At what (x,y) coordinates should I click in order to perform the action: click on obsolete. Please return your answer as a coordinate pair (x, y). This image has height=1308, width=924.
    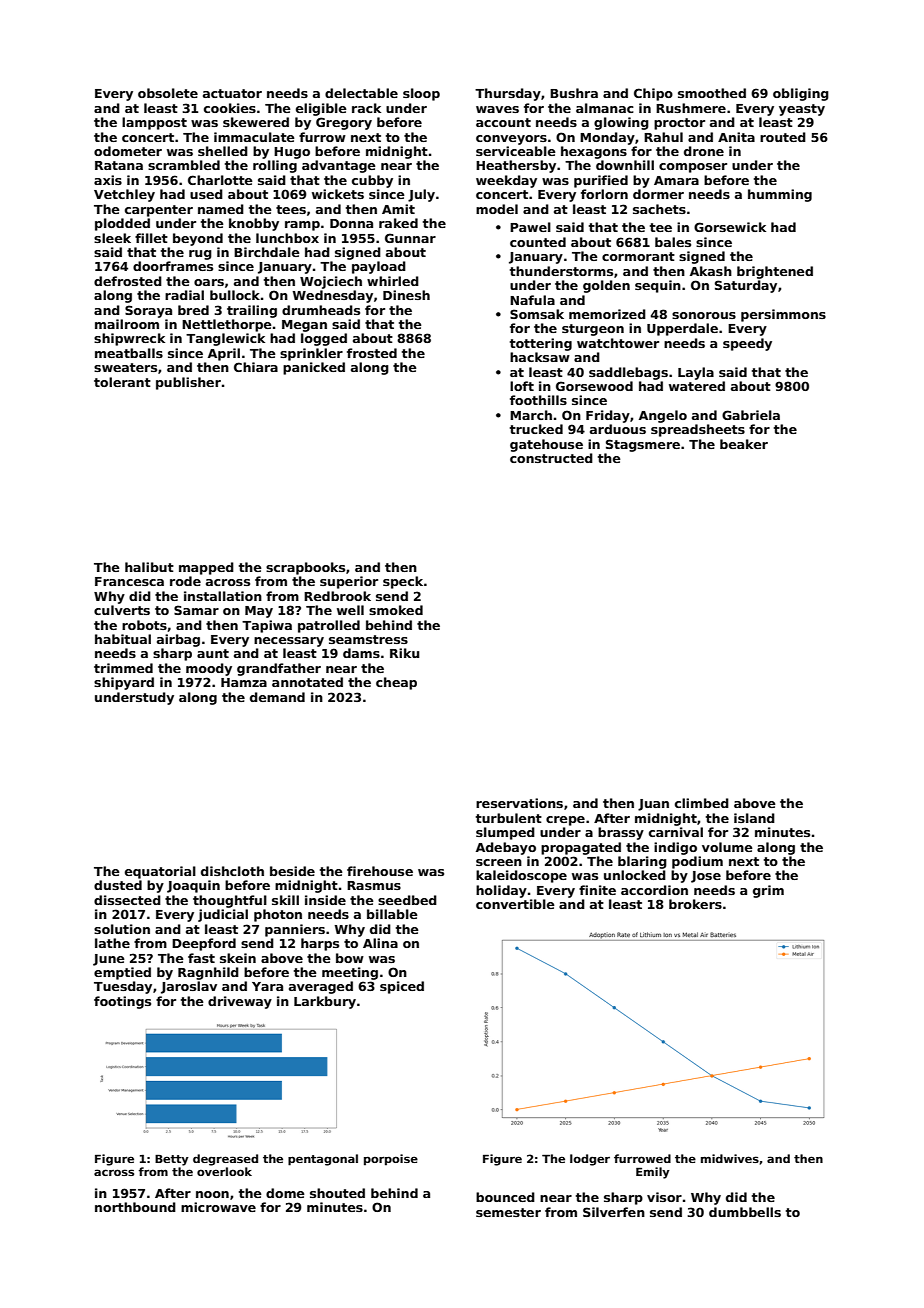
    Looking at the image, I should click on (168, 93).
